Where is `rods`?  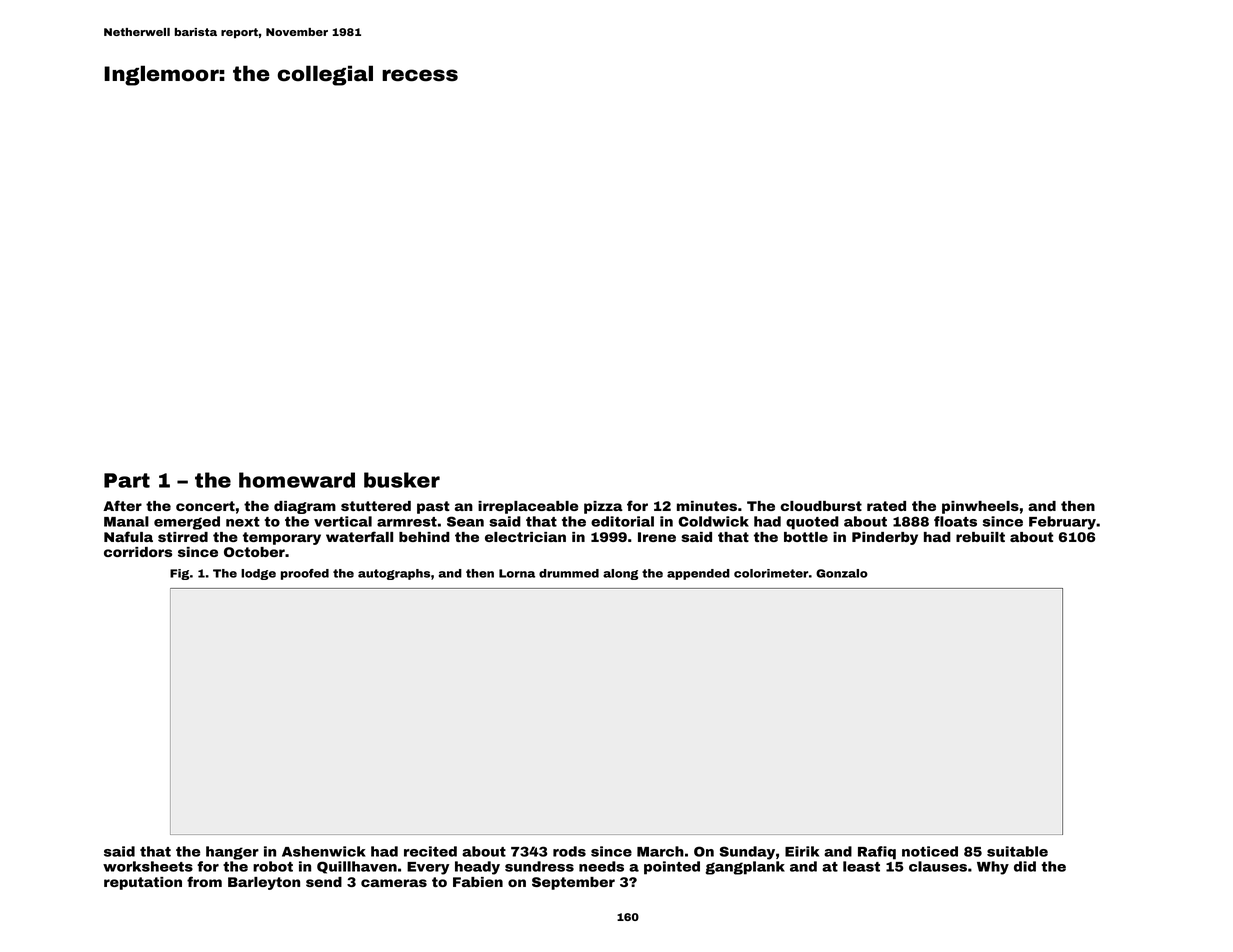 rods is located at coordinates (569, 851).
